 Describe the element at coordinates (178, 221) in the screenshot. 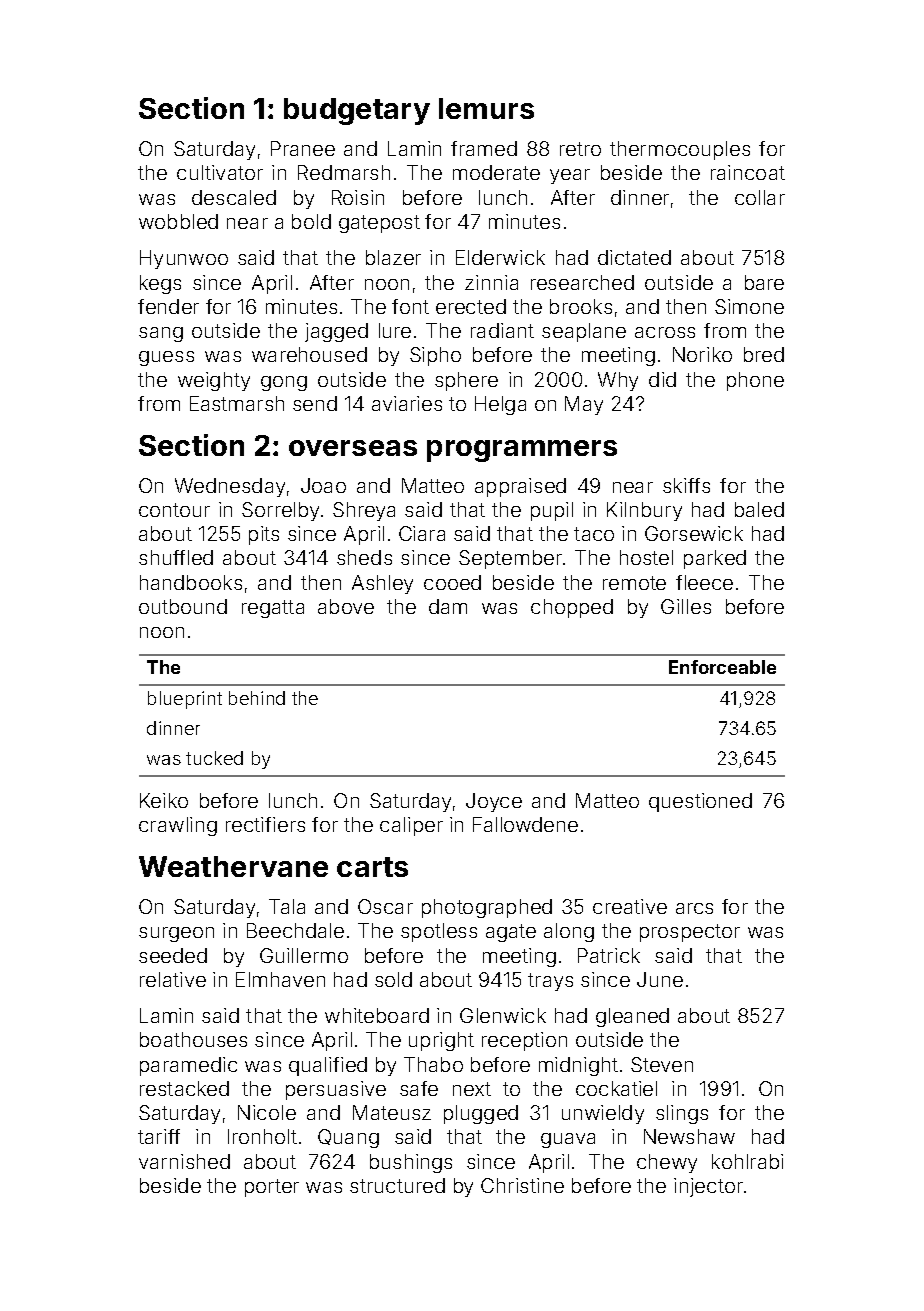

I see `wobbled` at that location.
